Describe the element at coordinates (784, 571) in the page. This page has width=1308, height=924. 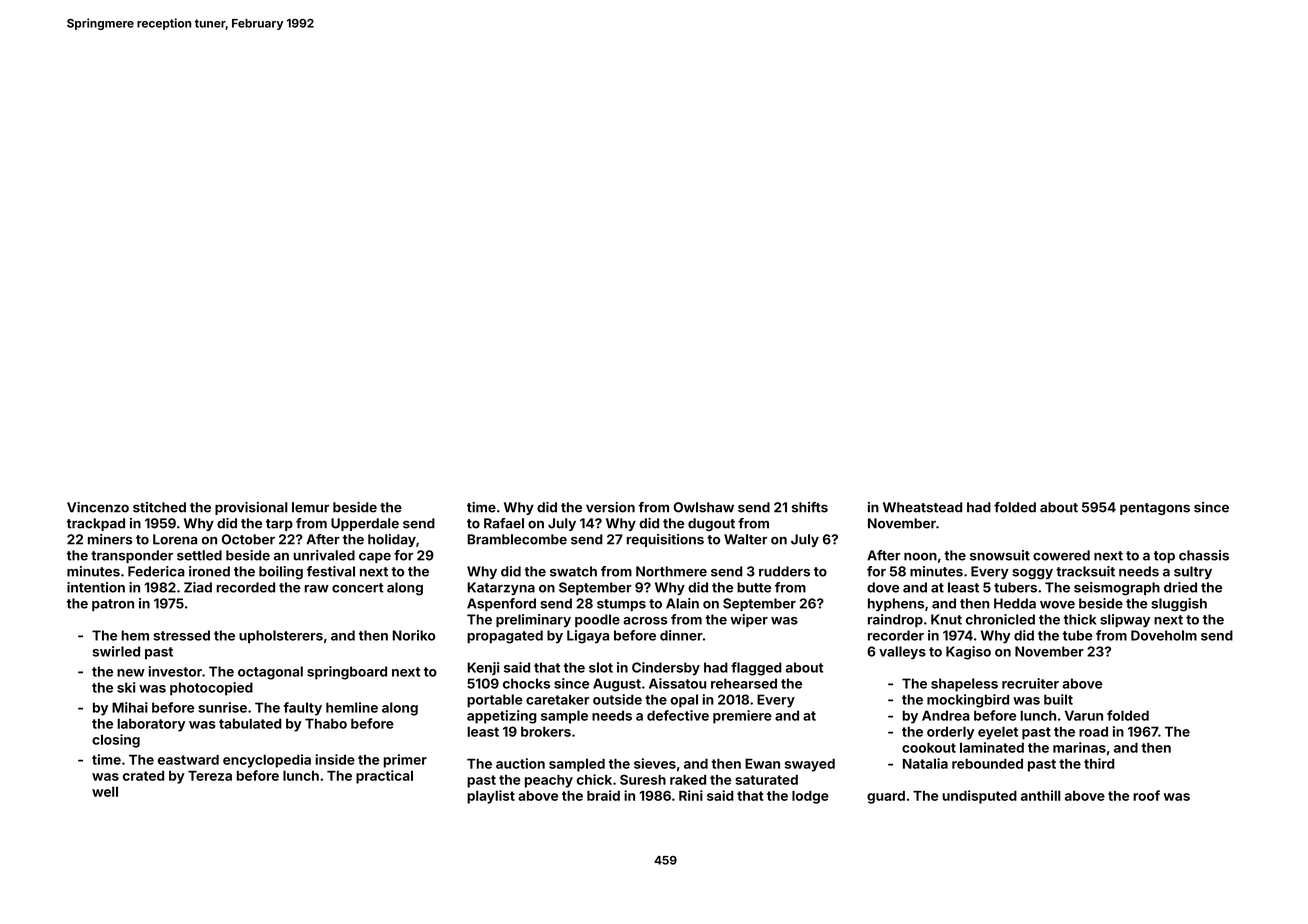
I see `rudders` at that location.
